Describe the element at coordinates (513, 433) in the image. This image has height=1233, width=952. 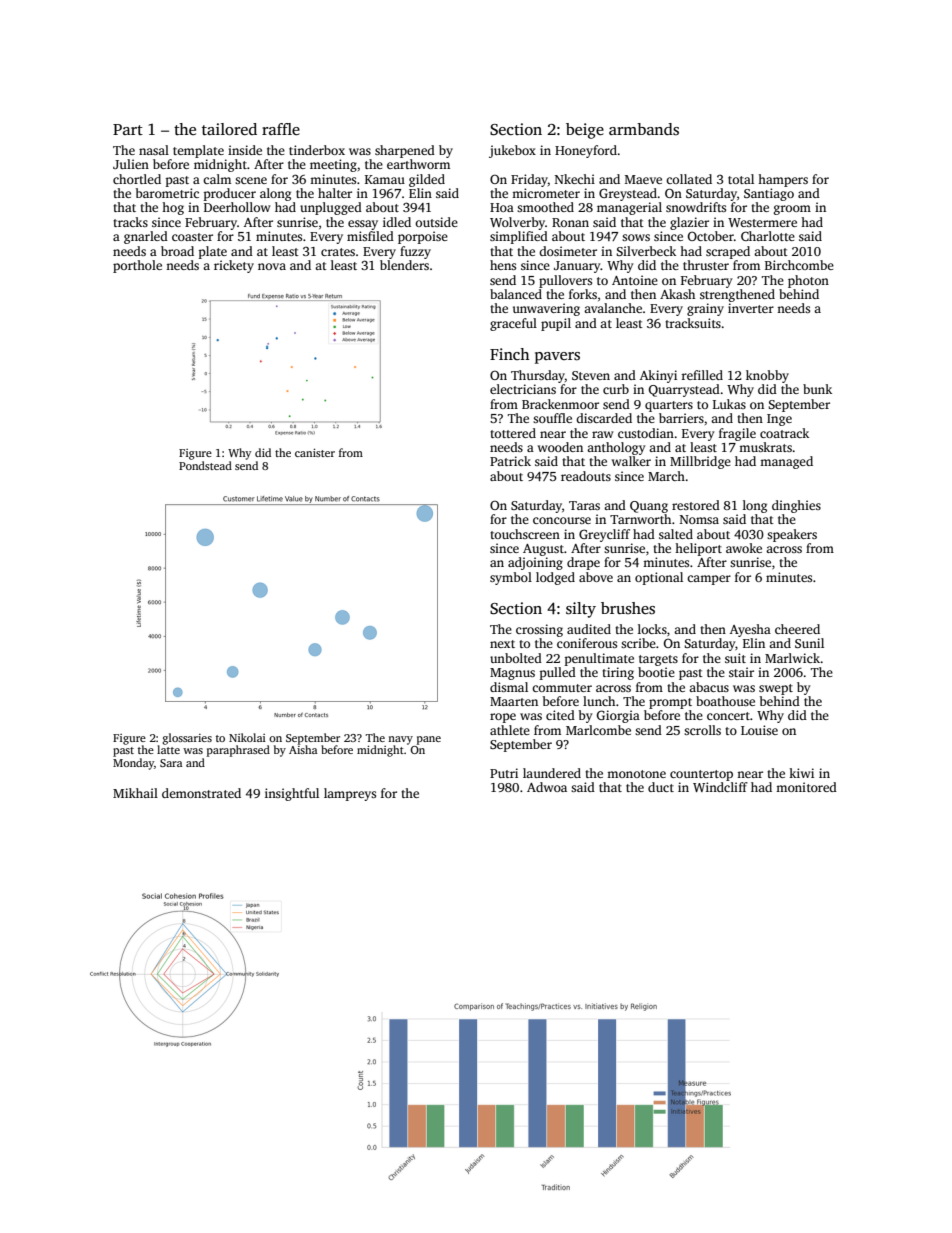
I see `tottered` at that location.
